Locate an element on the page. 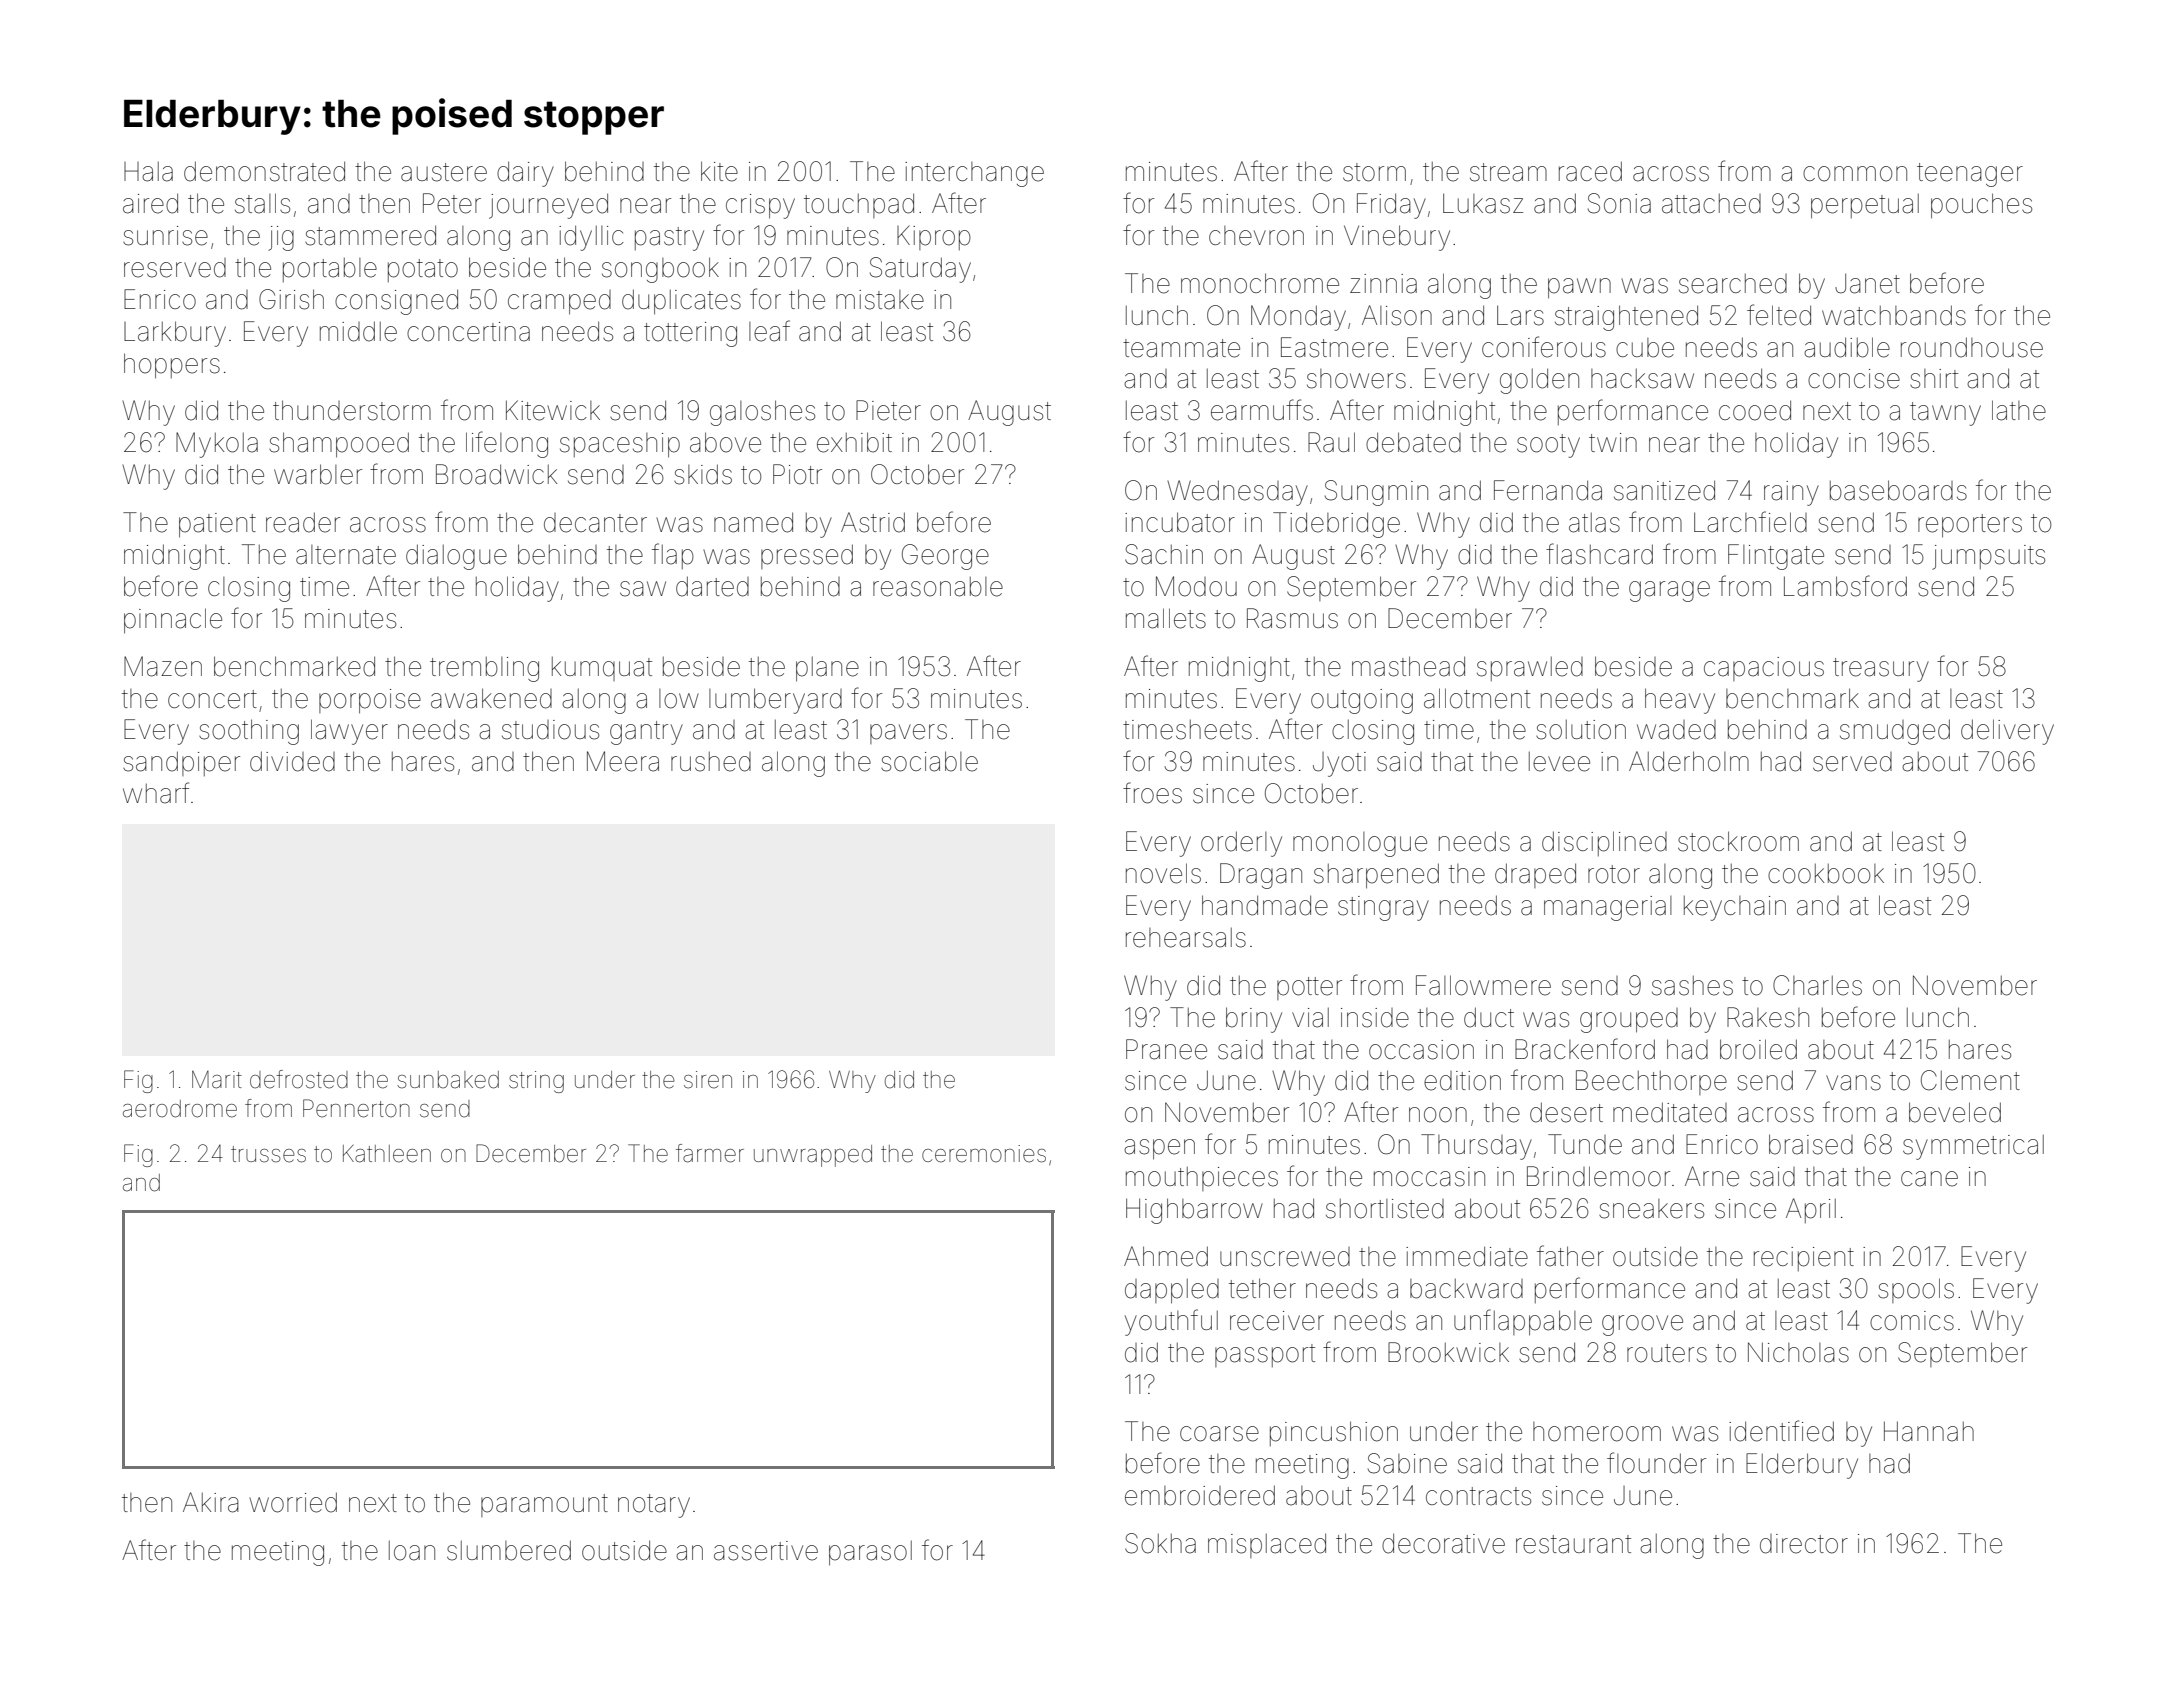 The width and height of the image is (2178, 1683). sashes is located at coordinates (1692, 986).
